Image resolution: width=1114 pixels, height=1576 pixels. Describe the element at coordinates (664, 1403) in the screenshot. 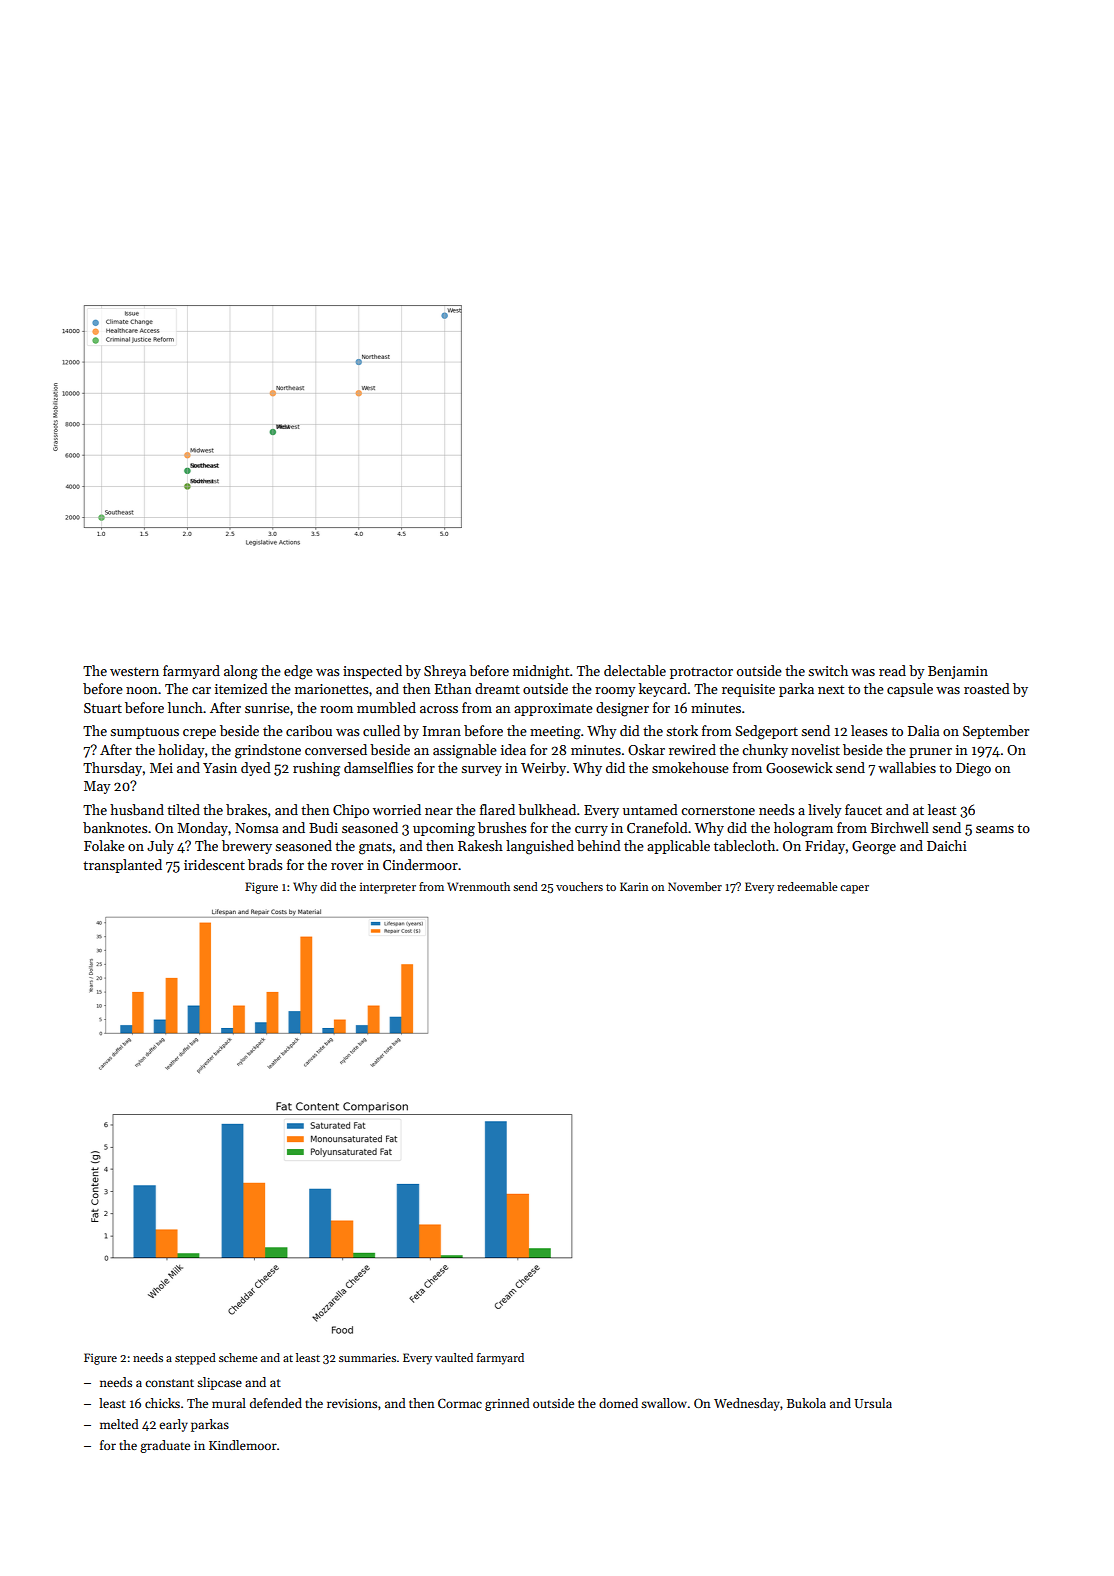

I see `swallow` at that location.
